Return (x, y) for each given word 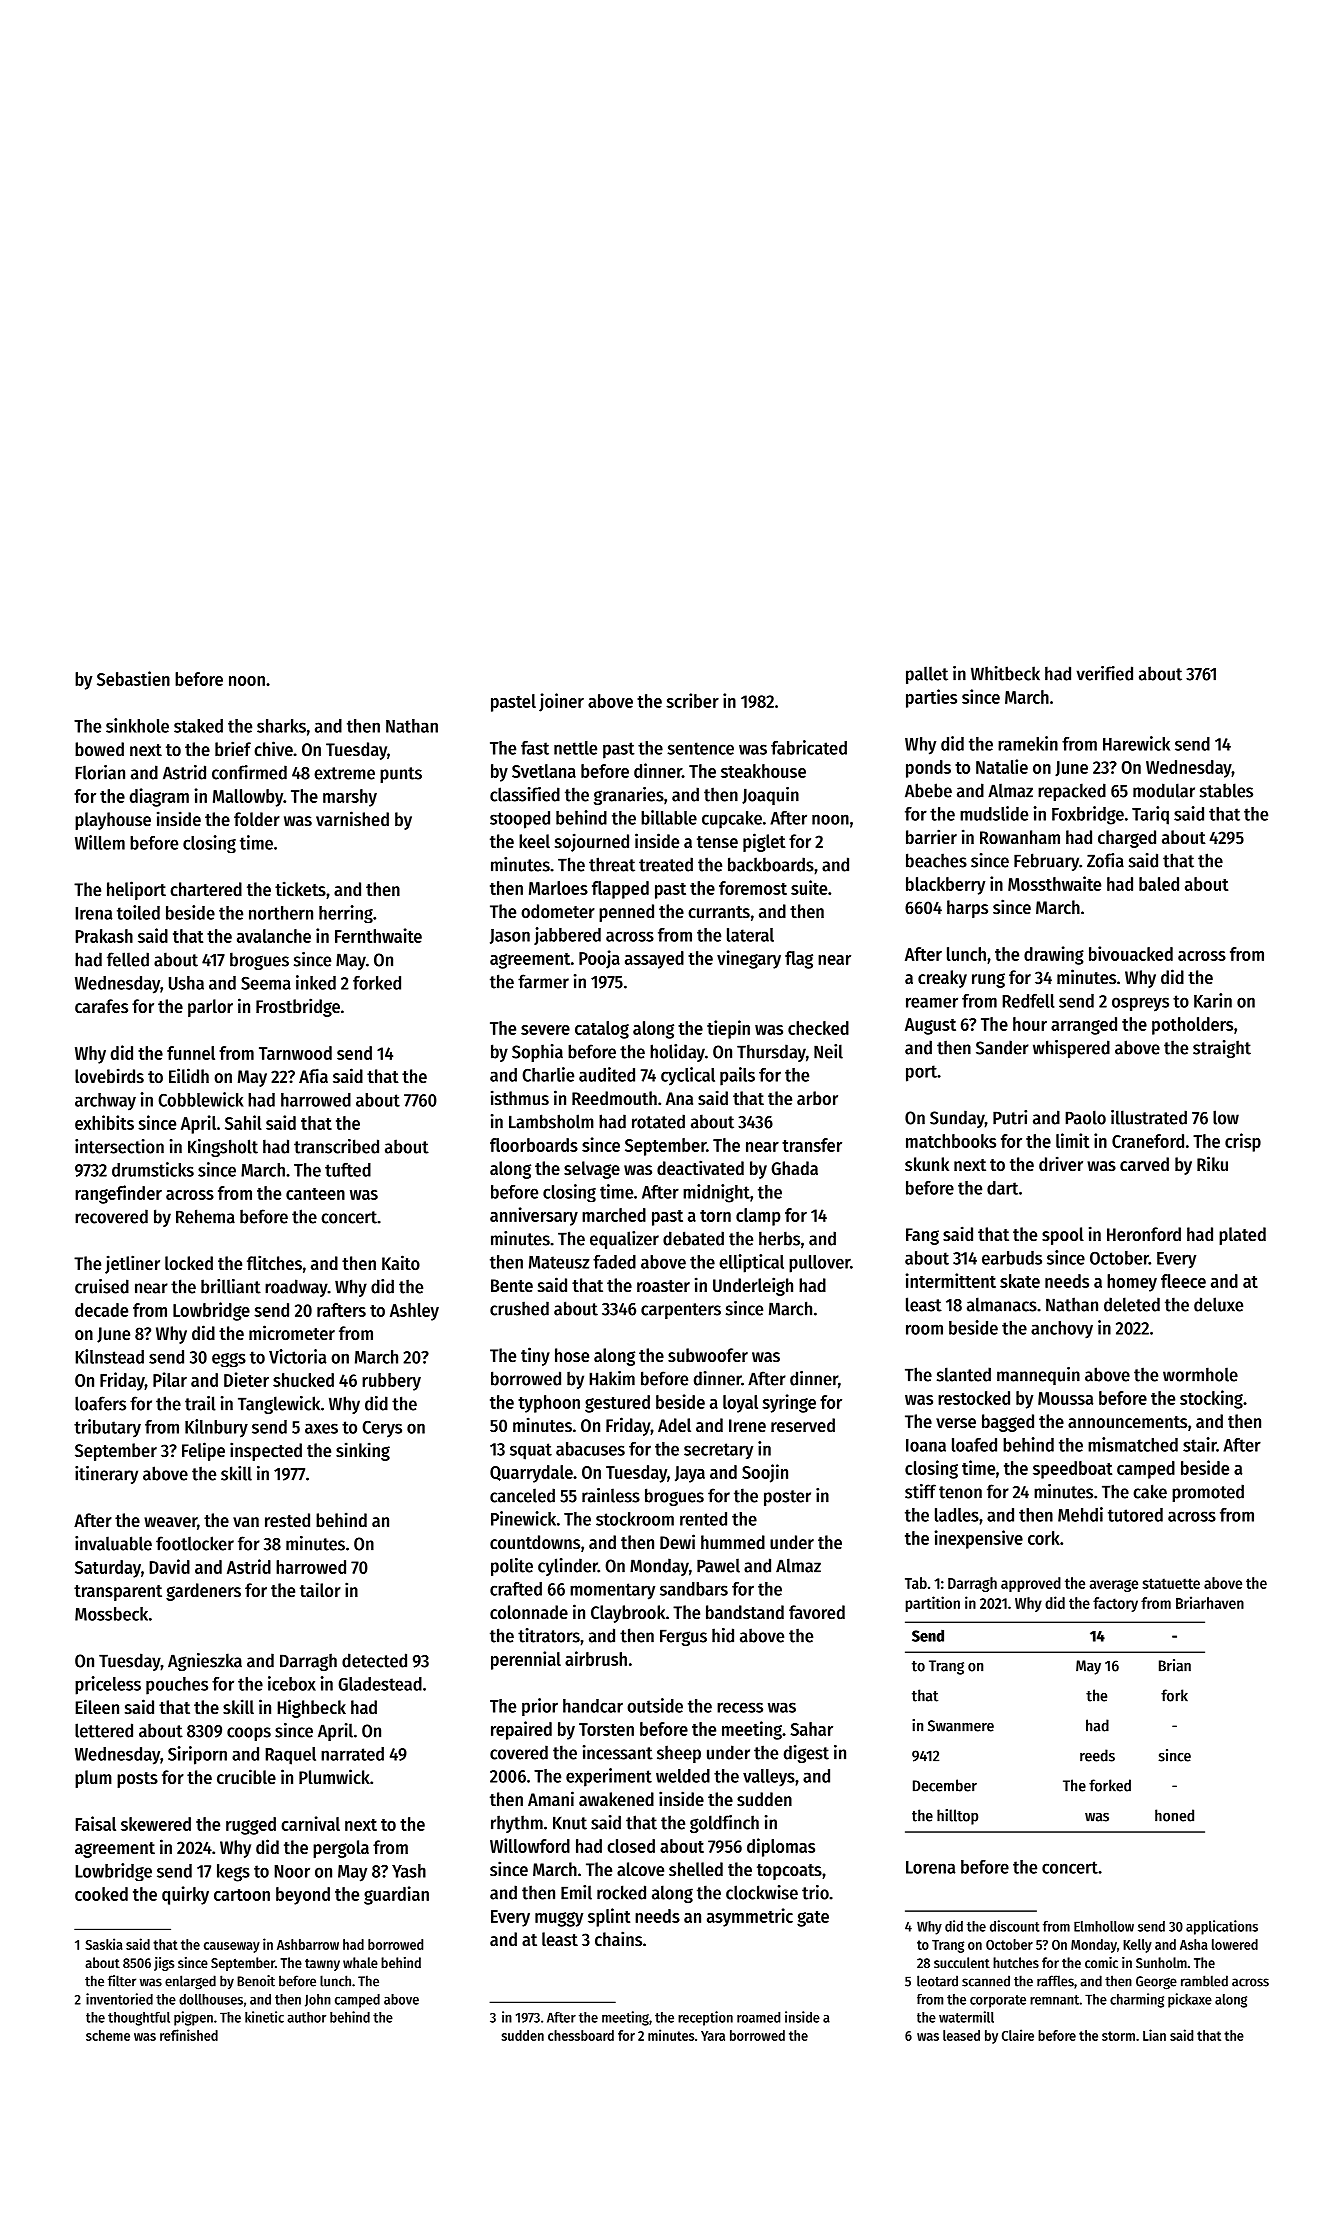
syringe (789, 1403)
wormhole (1200, 1374)
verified (1105, 673)
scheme (108, 2035)
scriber (692, 700)
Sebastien (133, 678)
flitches (274, 1262)
